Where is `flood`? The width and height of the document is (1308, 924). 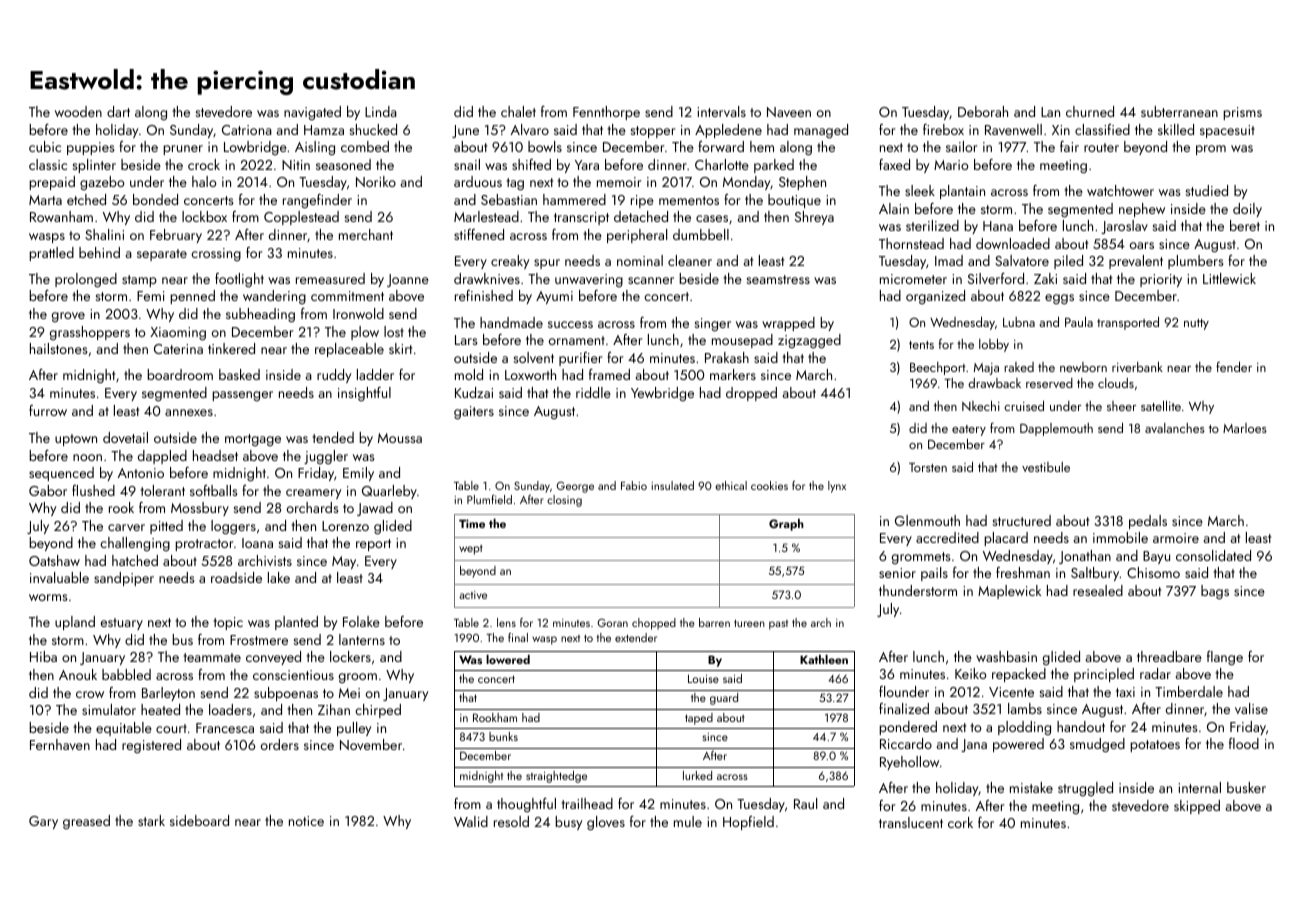
flood is located at coordinates (1244, 743).
